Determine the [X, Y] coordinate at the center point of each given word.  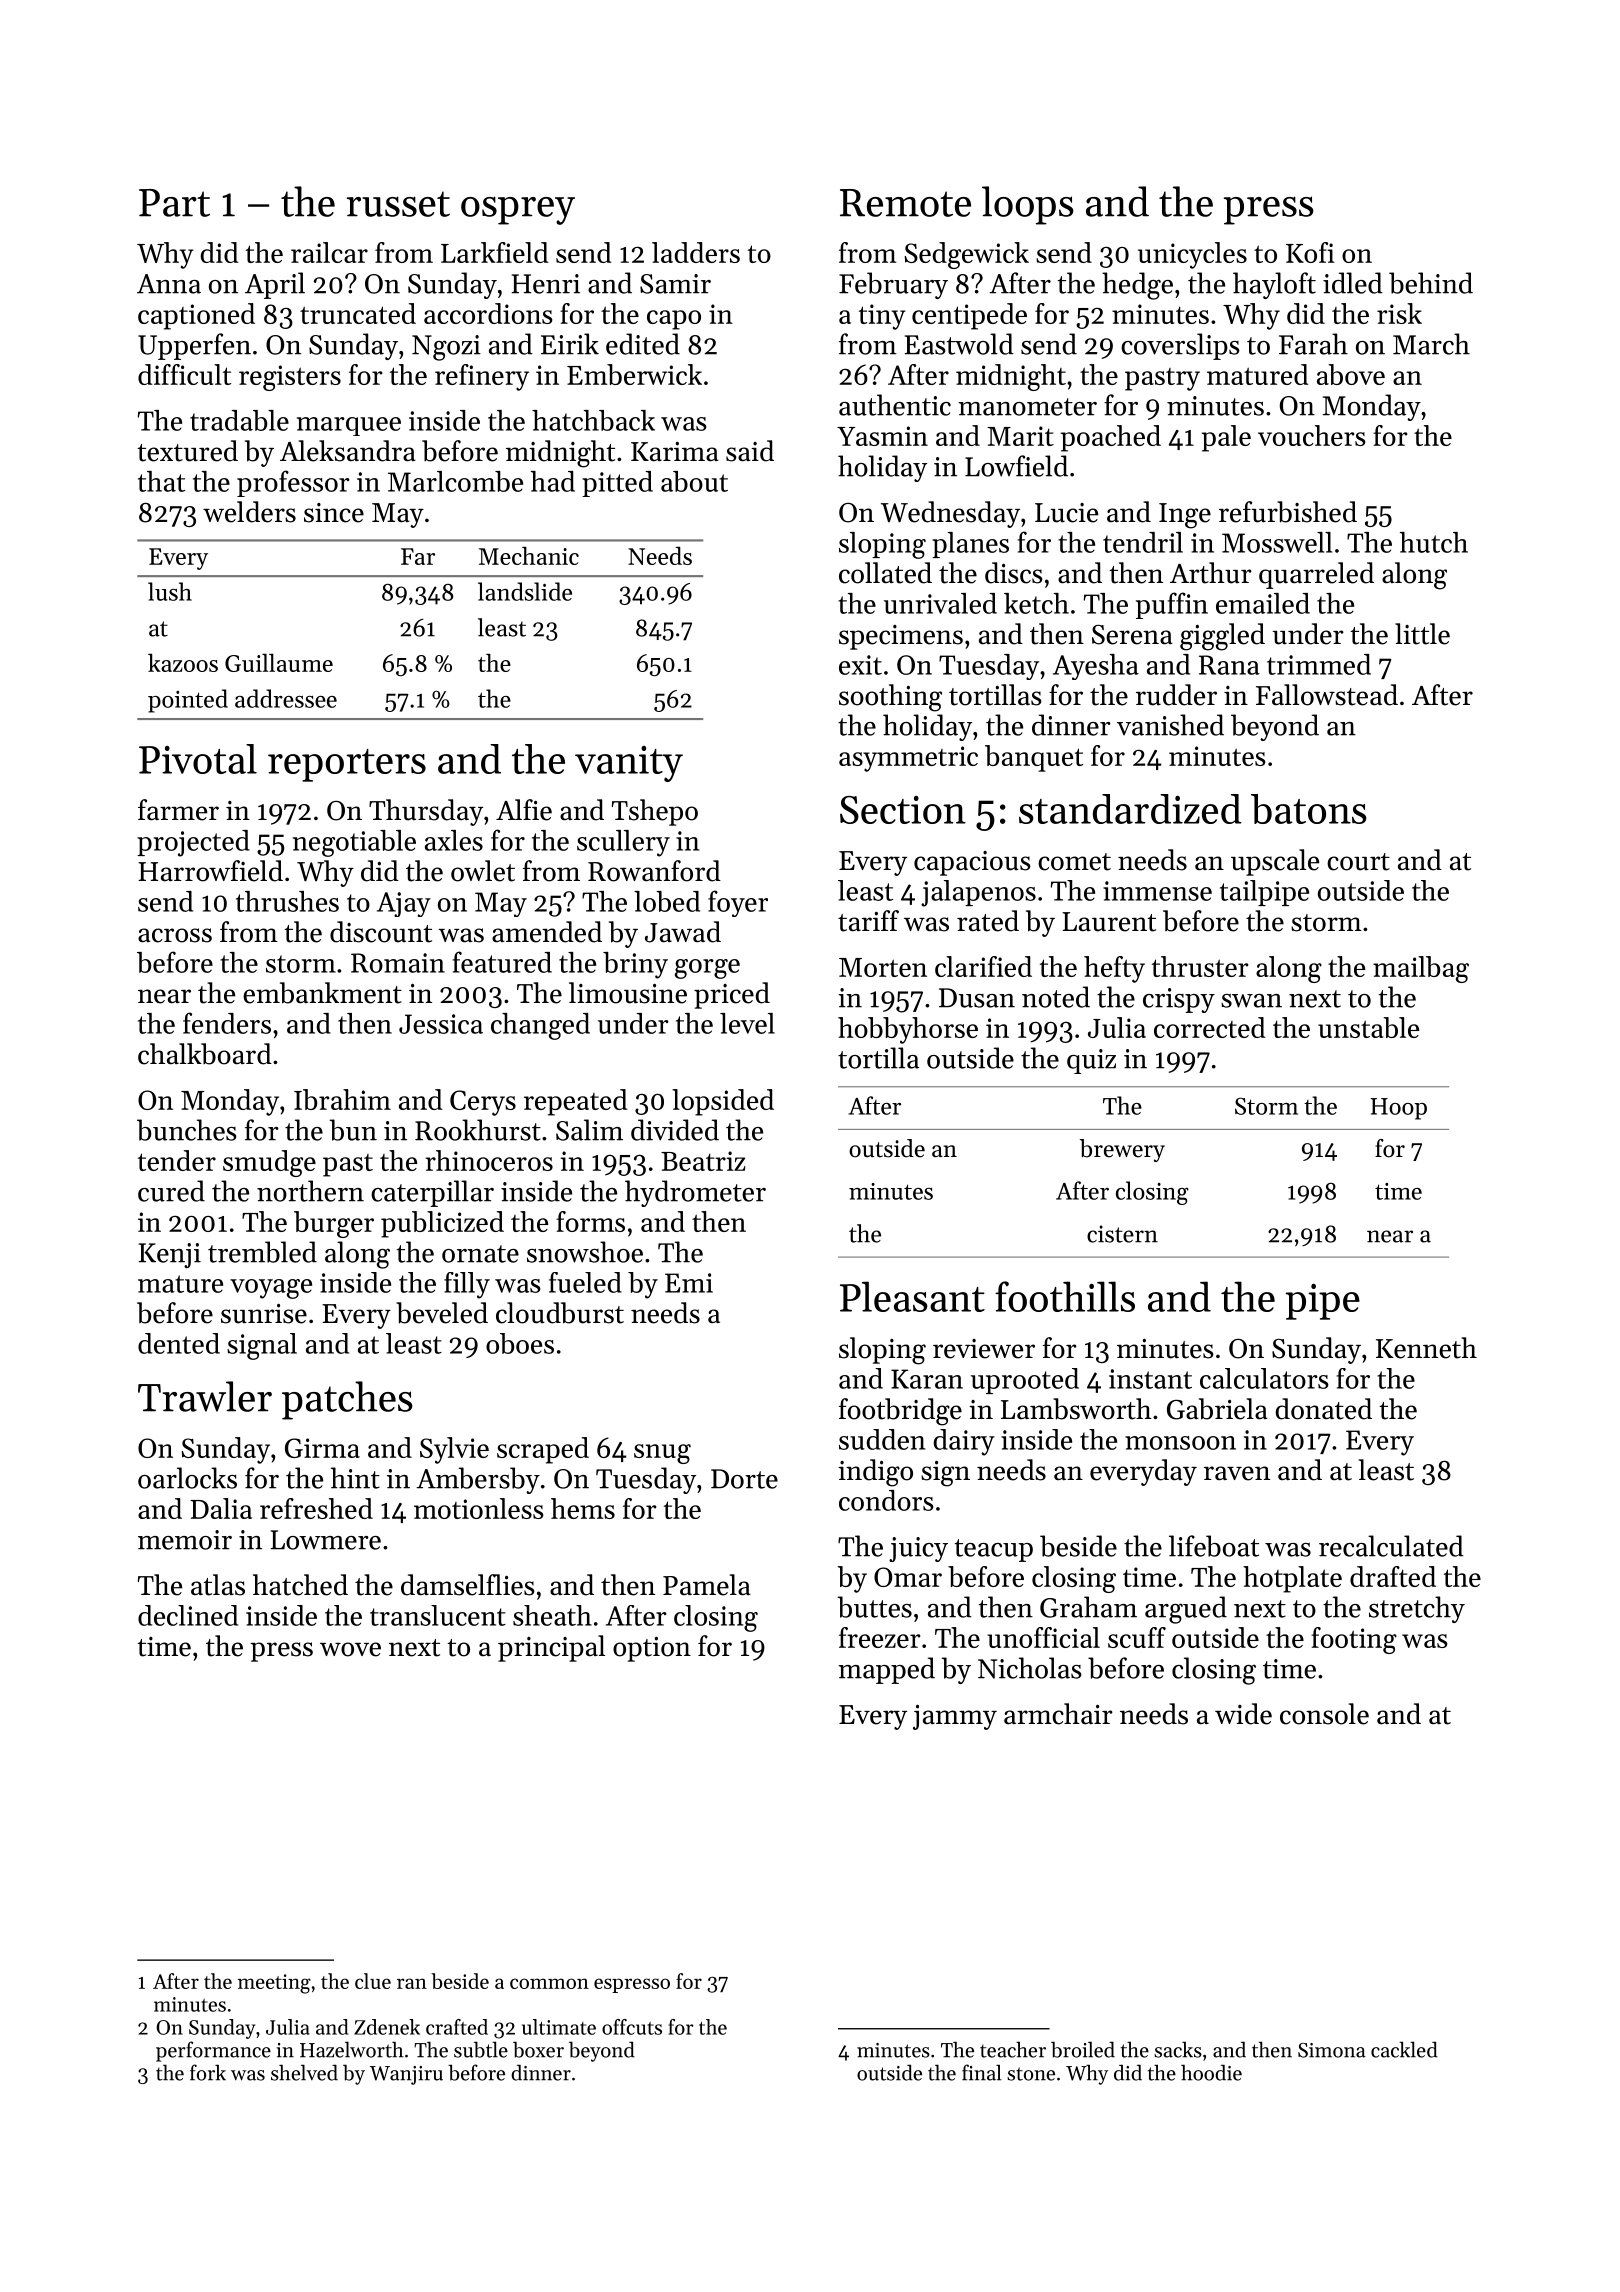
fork [208, 2072]
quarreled [1316, 575]
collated [885, 573]
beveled [442, 1313]
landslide [525, 591]
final [981, 2072]
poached [1111, 438]
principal [551, 1648]
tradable [239, 420]
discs [1014, 573]
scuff [1137, 1637]
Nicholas [1030, 1668]
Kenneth [1426, 1348]
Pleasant [912, 1296]
